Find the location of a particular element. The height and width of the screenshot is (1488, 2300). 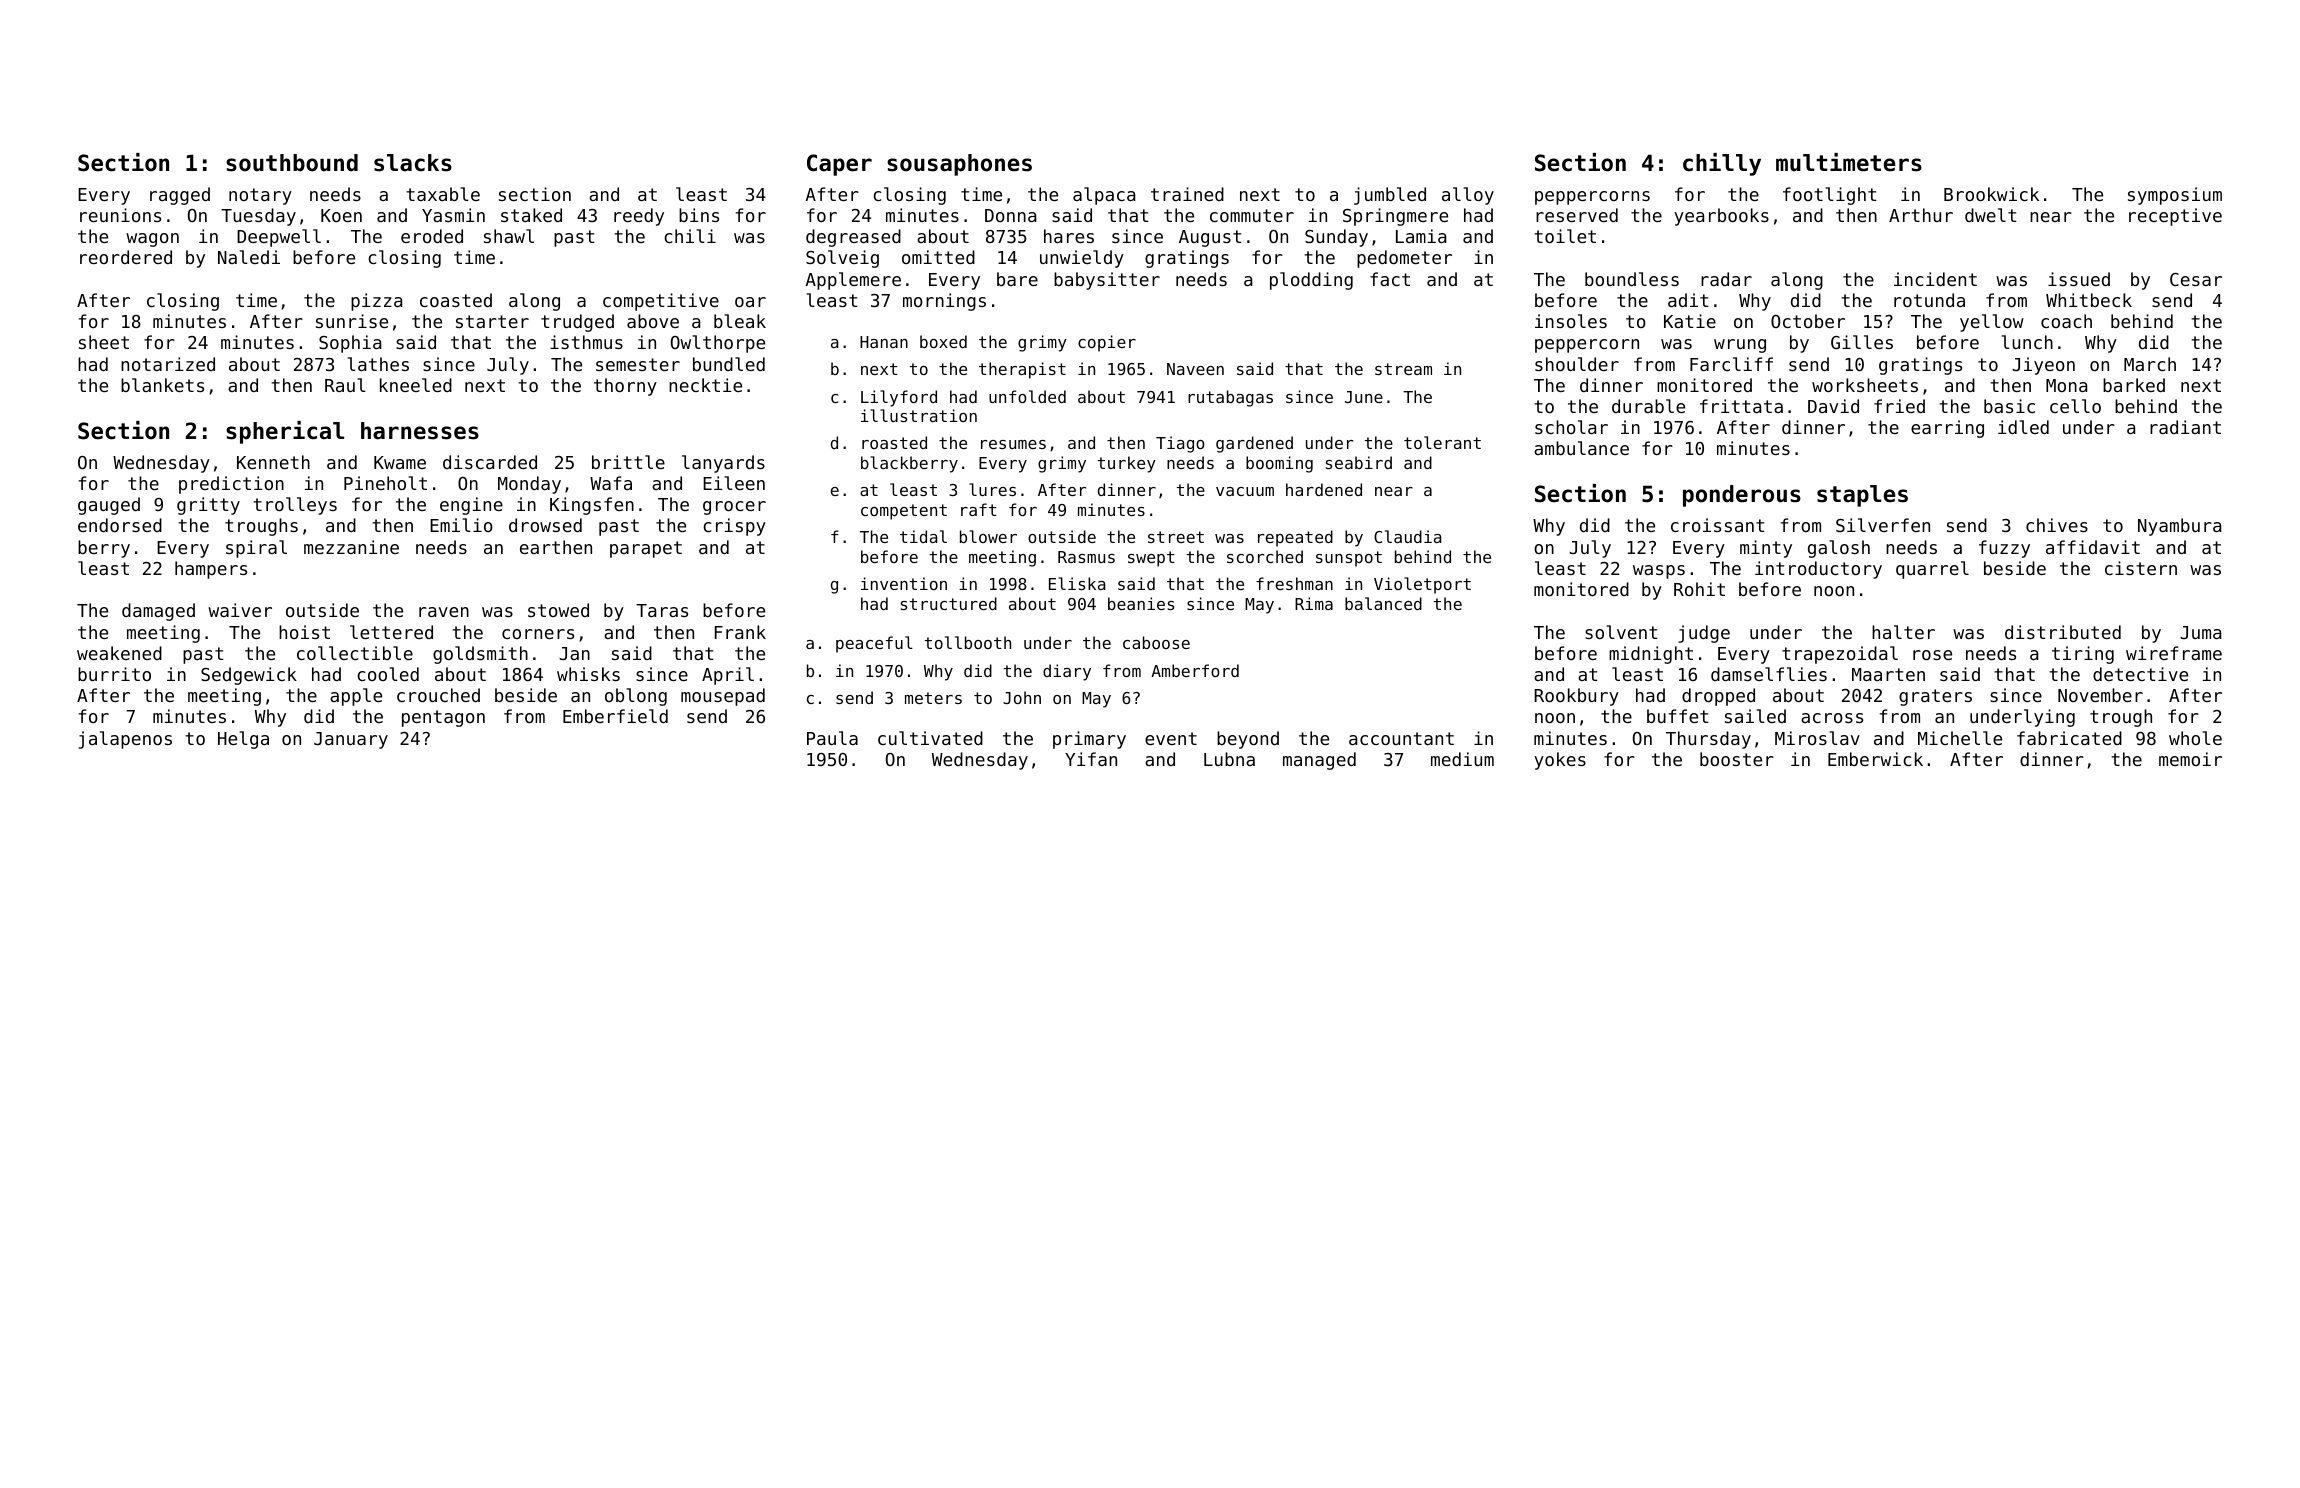

Rohit is located at coordinates (1699, 589).
